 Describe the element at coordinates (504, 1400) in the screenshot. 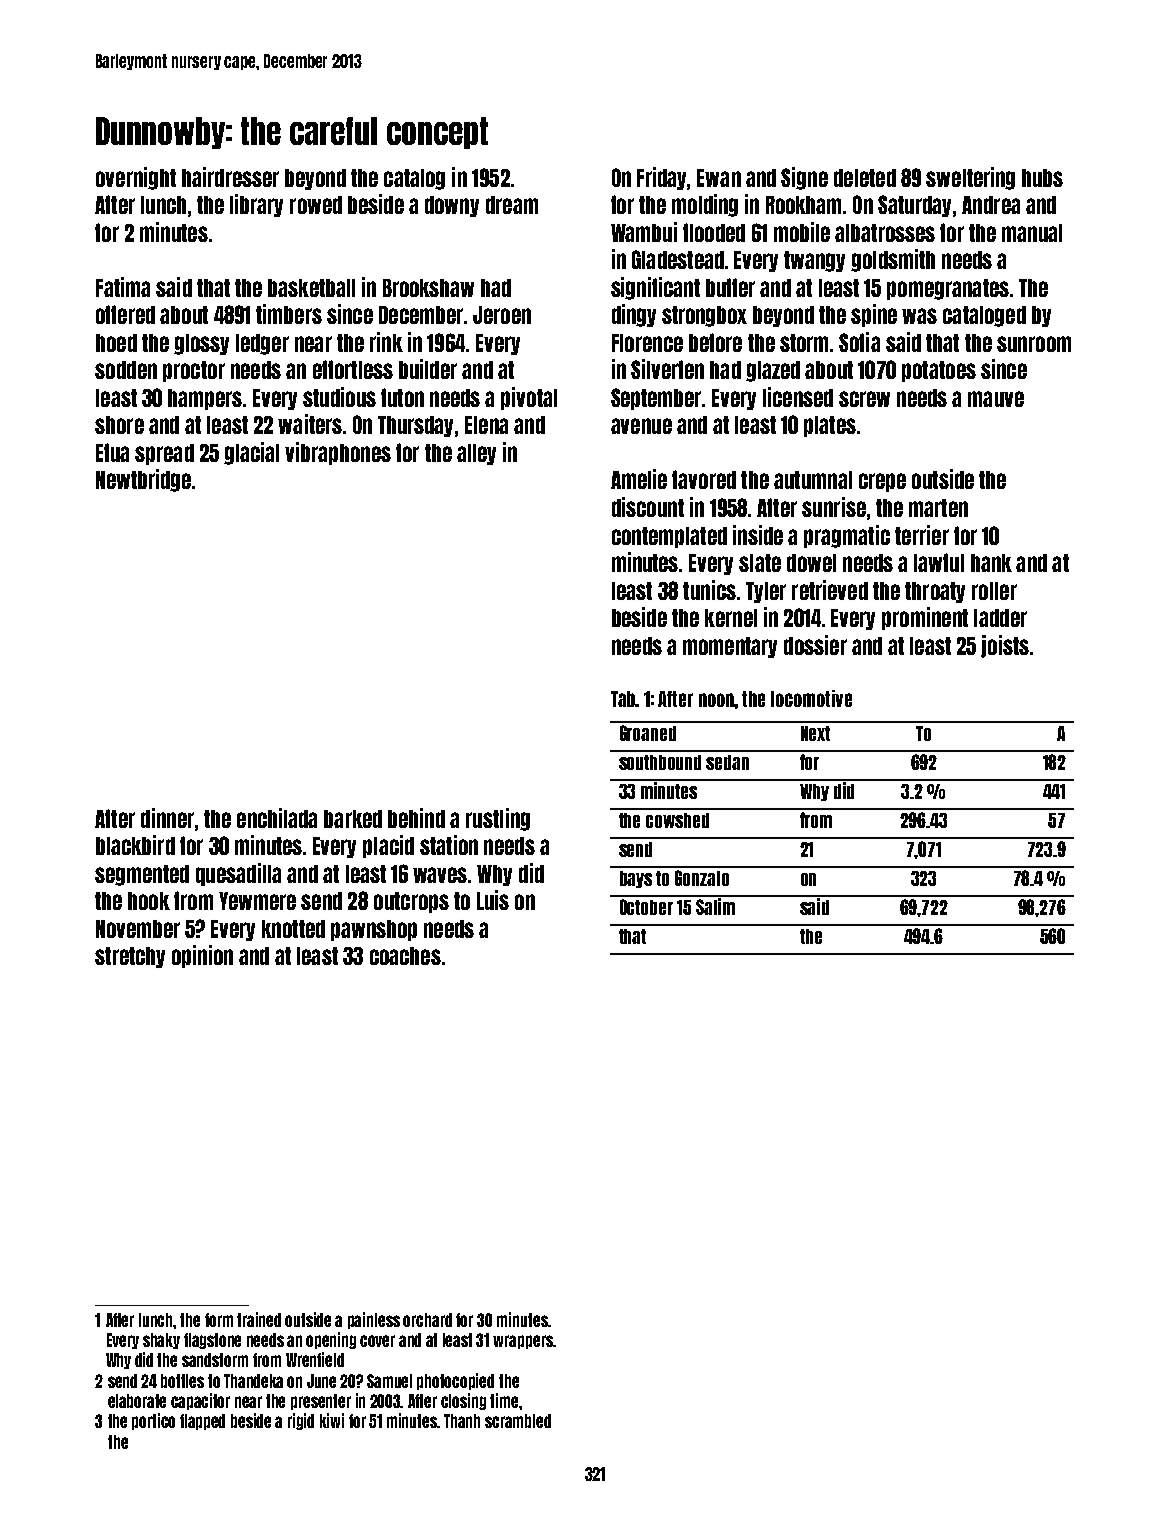

I see `time` at that location.
